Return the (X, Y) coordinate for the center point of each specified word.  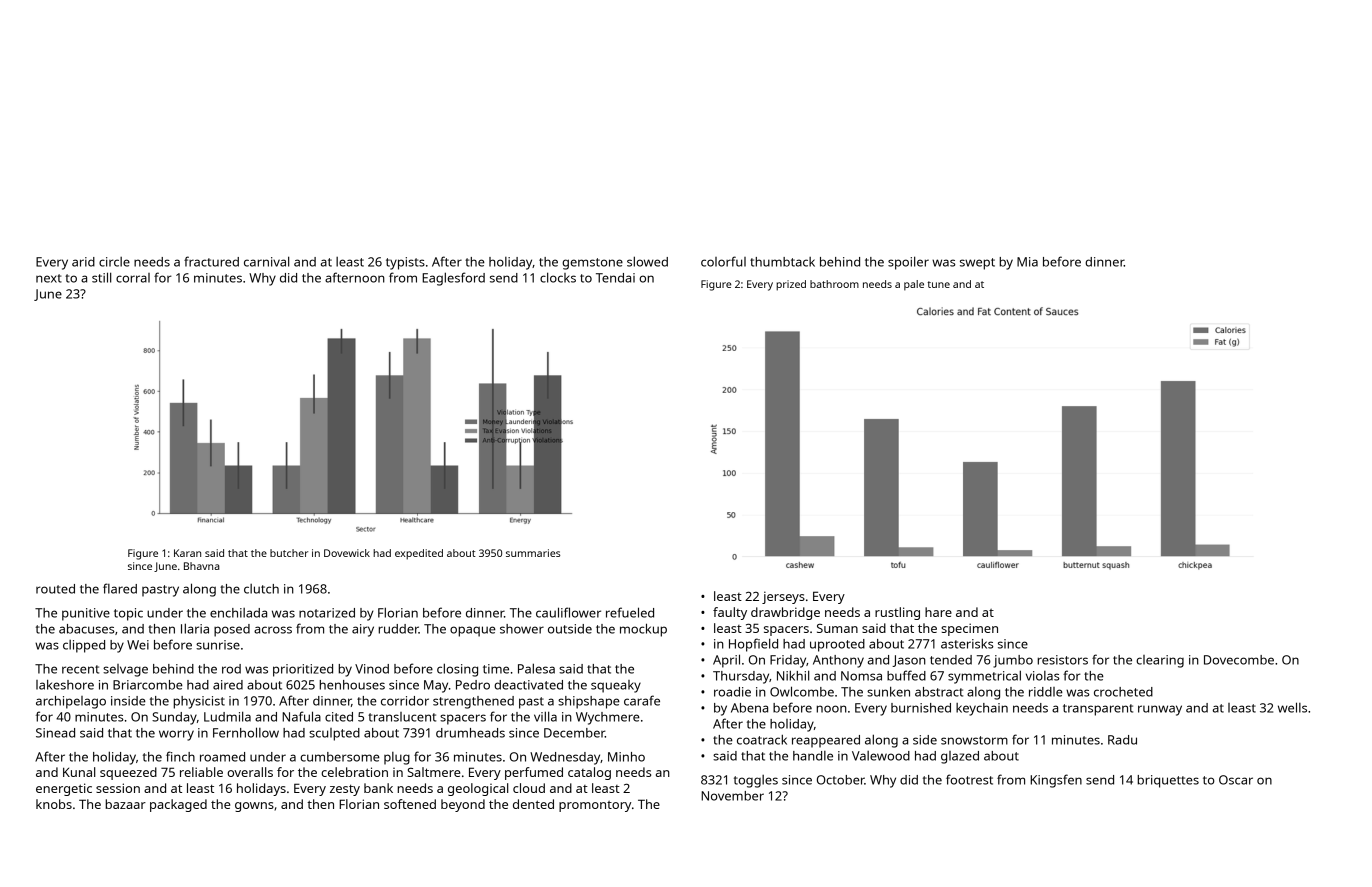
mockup (643, 630)
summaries (533, 553)
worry (176, 735)
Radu (1122, 740)
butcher (289, 553)
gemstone (592, 264)
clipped (84, 646)
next (49, 278)
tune (939, 284)
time (496, 669)
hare (938, 612)
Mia (1027, 262)
